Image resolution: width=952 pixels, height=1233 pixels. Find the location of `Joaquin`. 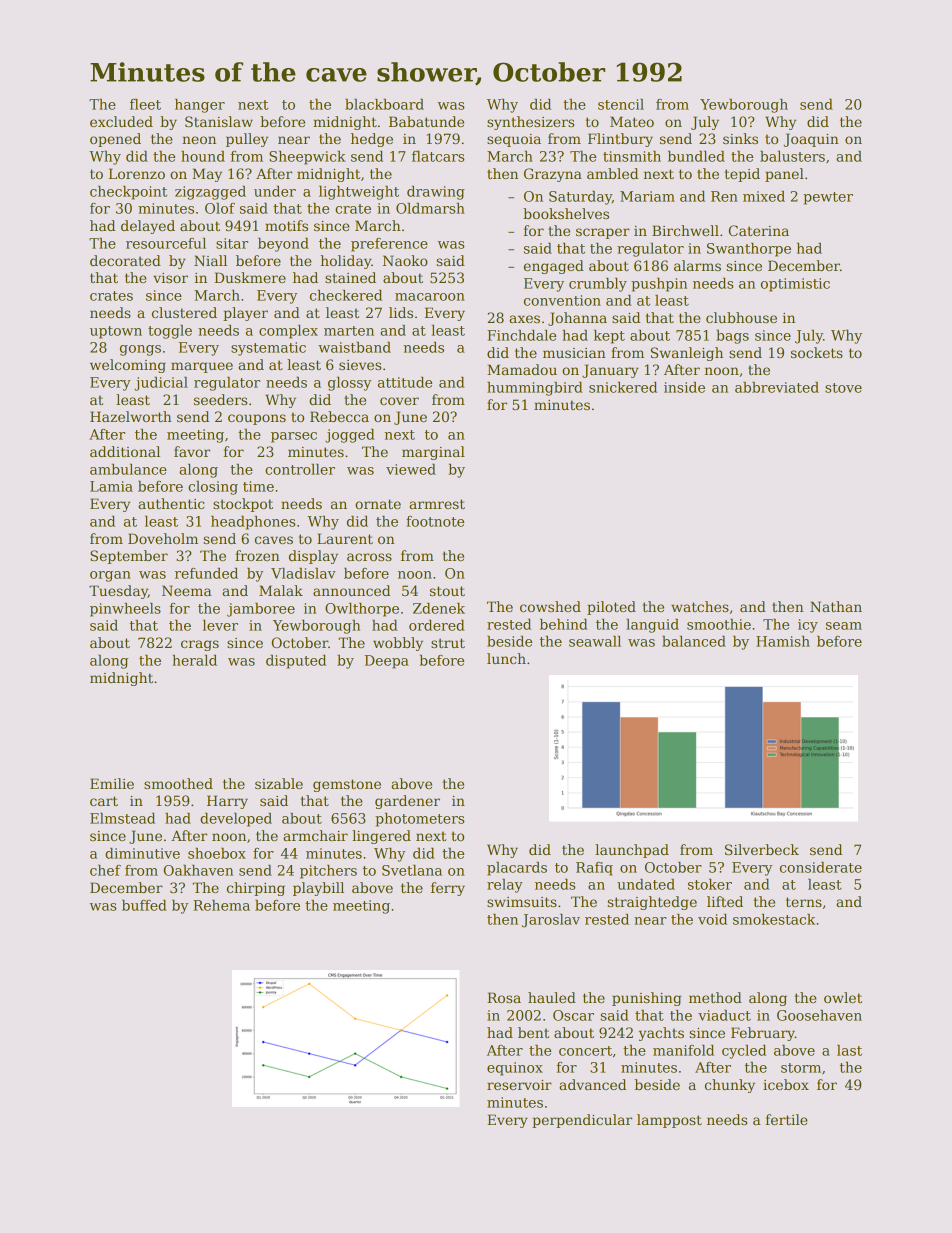

Joaquin is located at coordinates (811, 140).
